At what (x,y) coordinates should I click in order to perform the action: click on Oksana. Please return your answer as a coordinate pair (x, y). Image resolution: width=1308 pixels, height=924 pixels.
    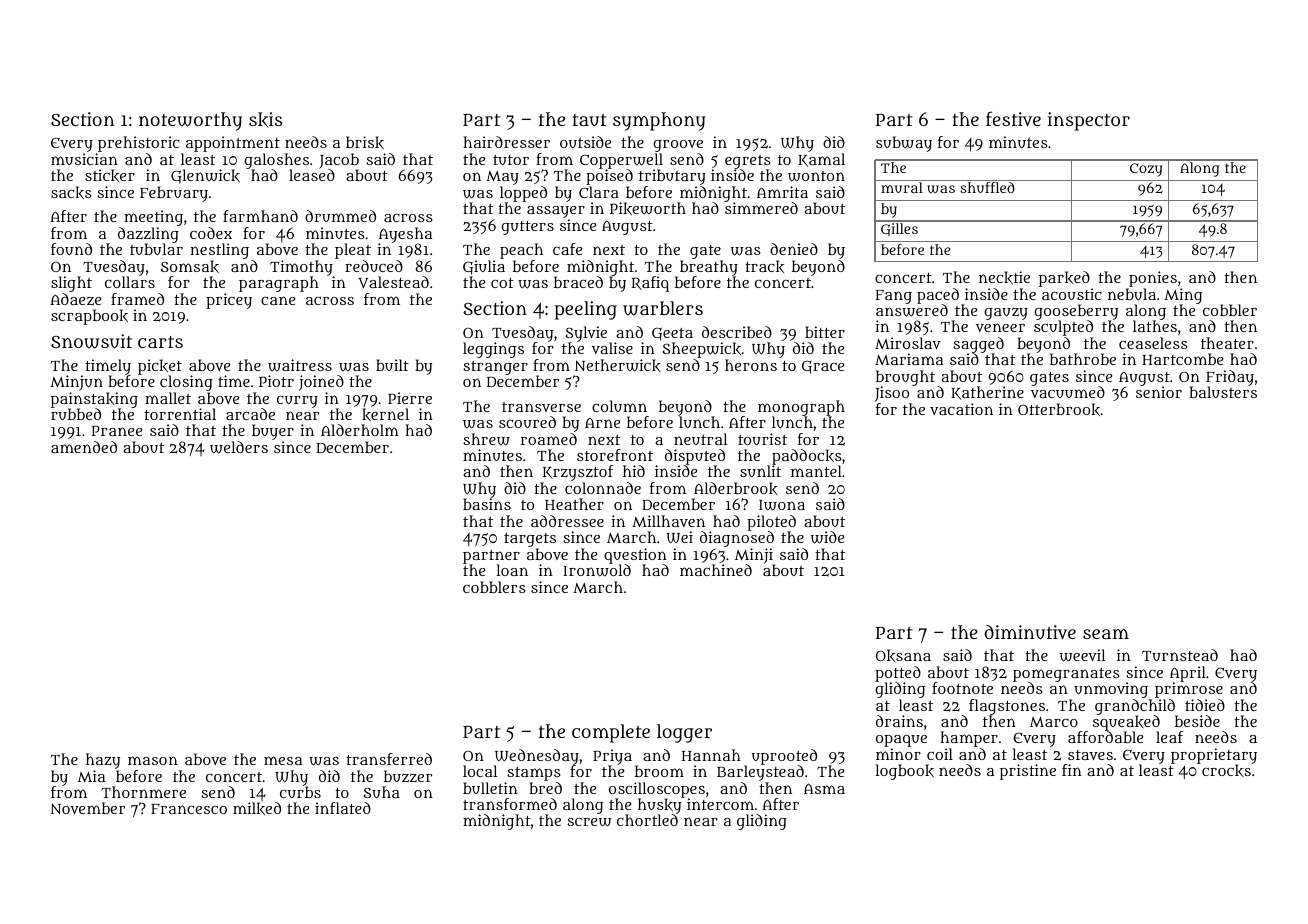
    Looking at the image, I should click on (903, 655).
